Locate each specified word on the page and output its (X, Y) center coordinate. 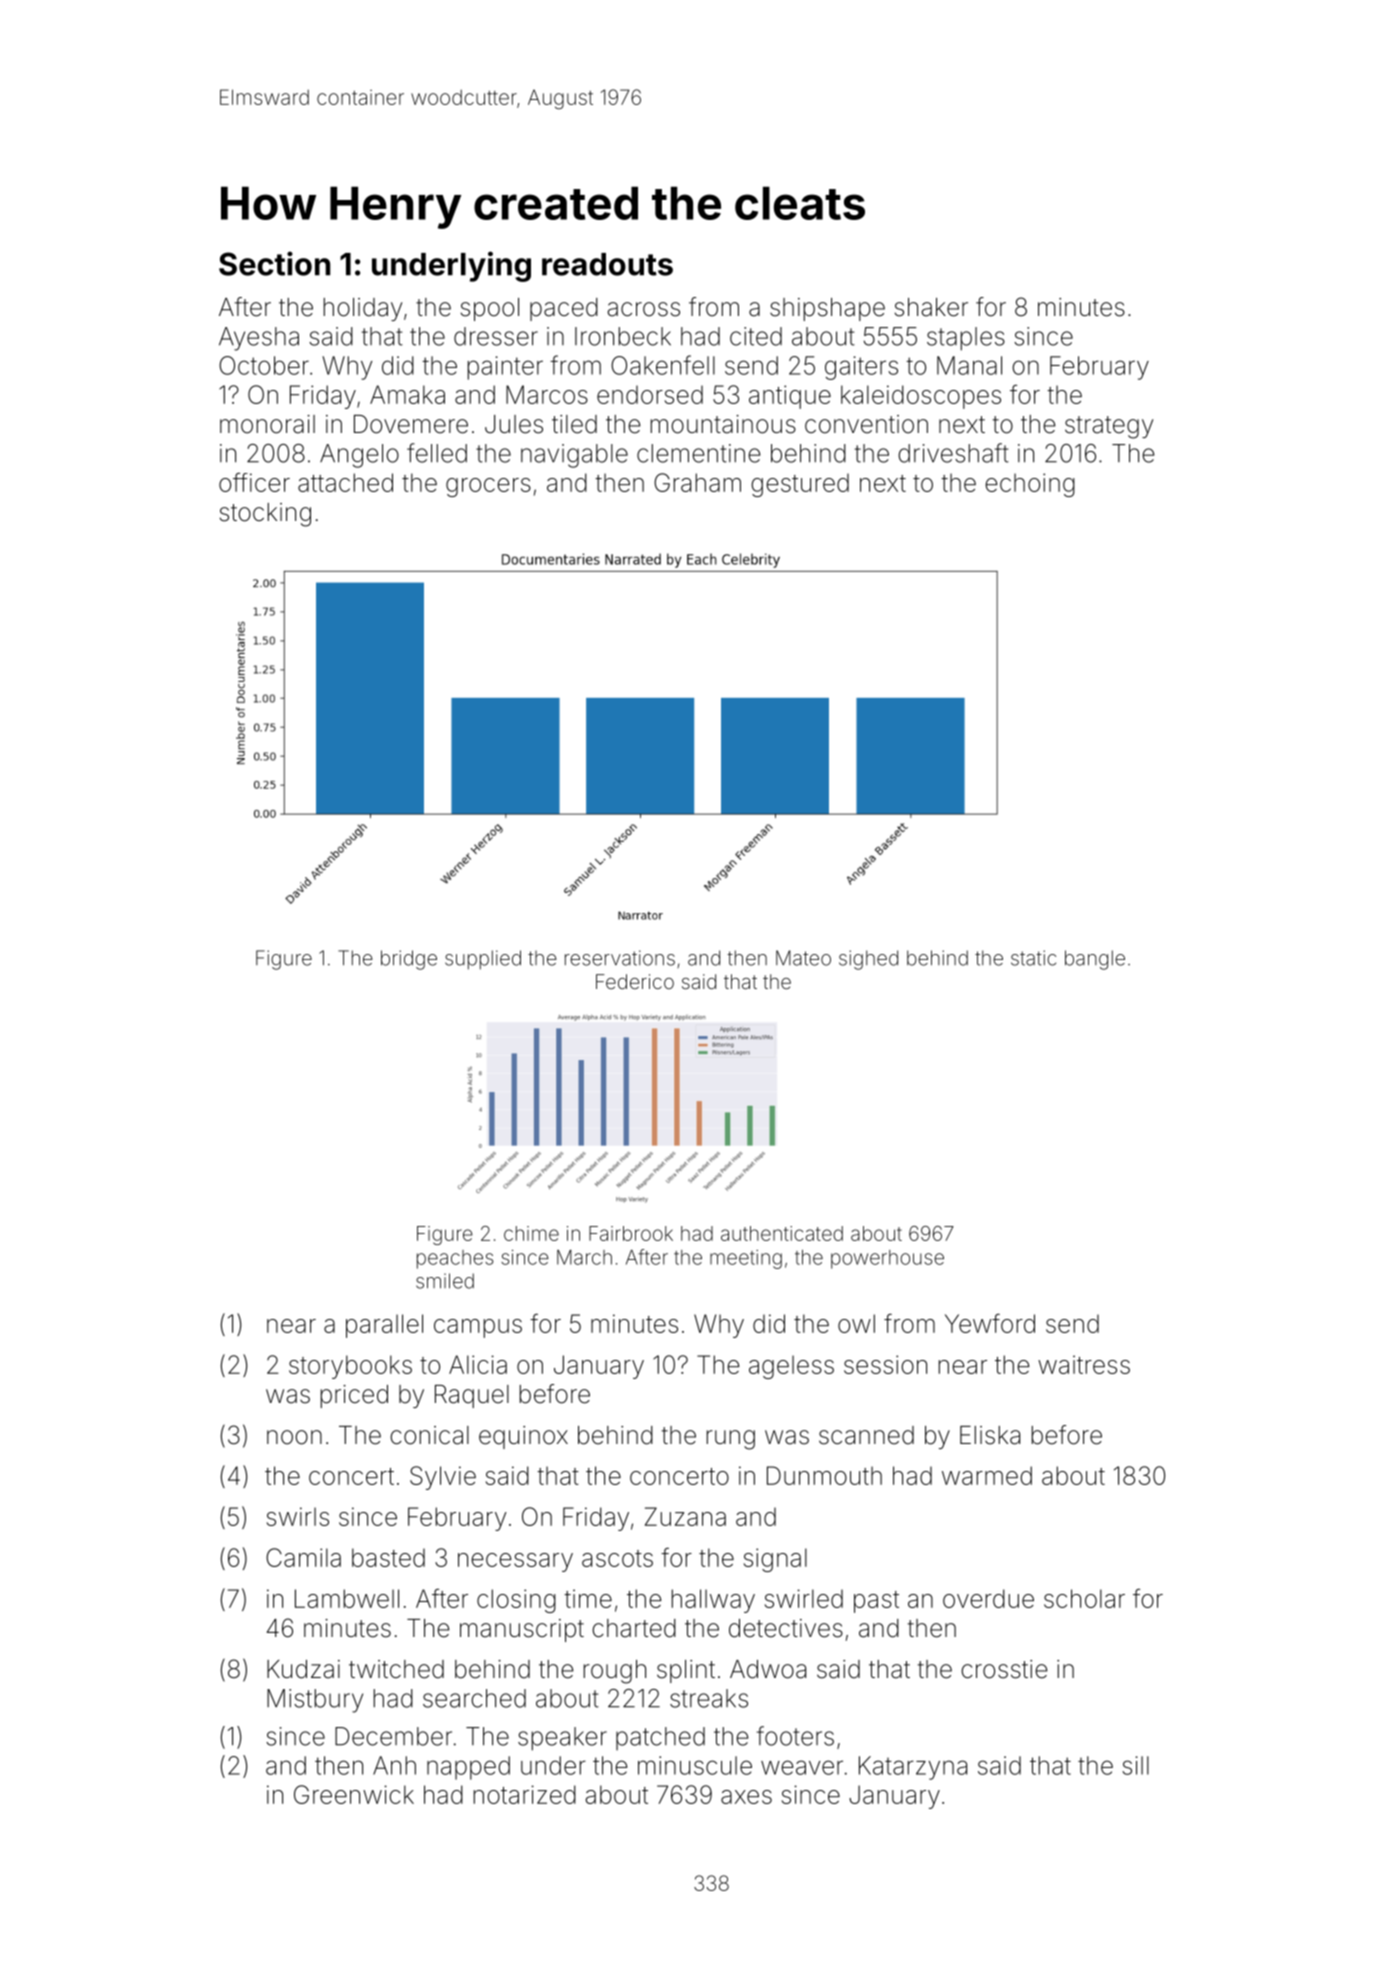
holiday (363, 309)
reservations (620, 958)
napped (468, 1768)
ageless (791, 1367)
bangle (1095, 960)
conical (429, 1435)
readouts (607, 264)
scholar (1084, 1598)
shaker (931, 307)
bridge (409, 960)
